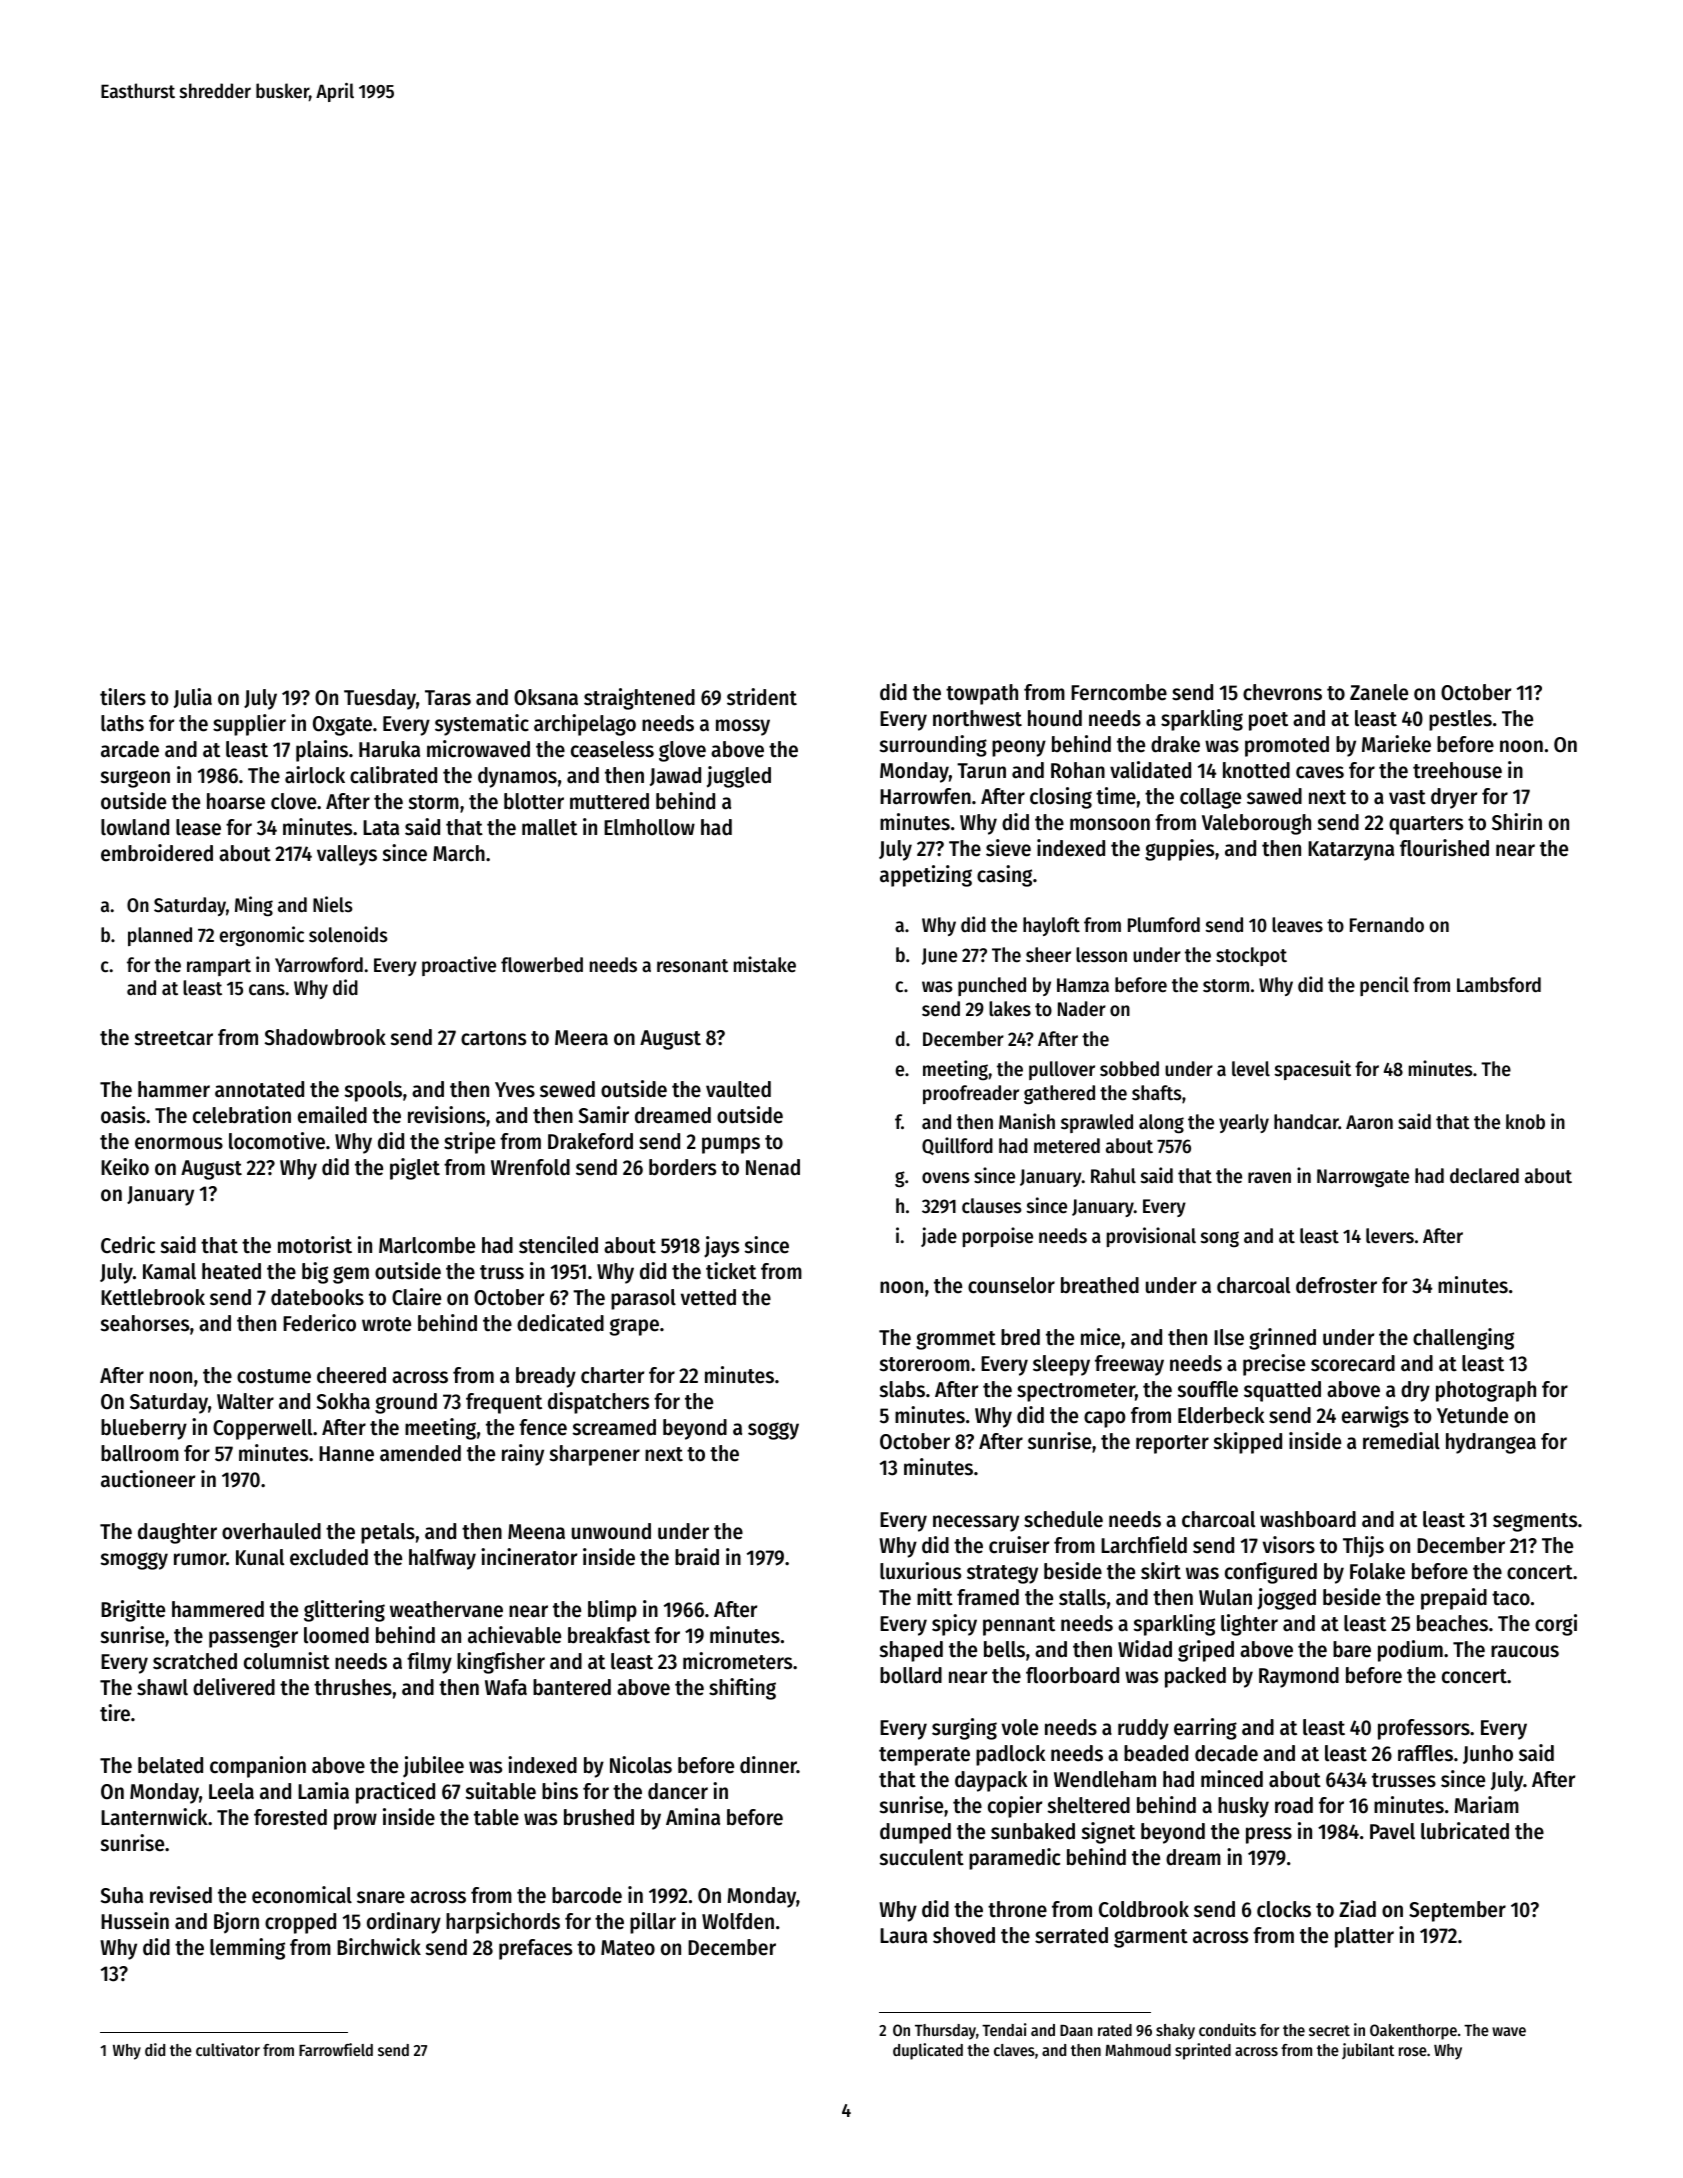 Image resolution: width=1683 pixels, height=2178 pixels. I want to click on sieve, so click(1008, 848).
